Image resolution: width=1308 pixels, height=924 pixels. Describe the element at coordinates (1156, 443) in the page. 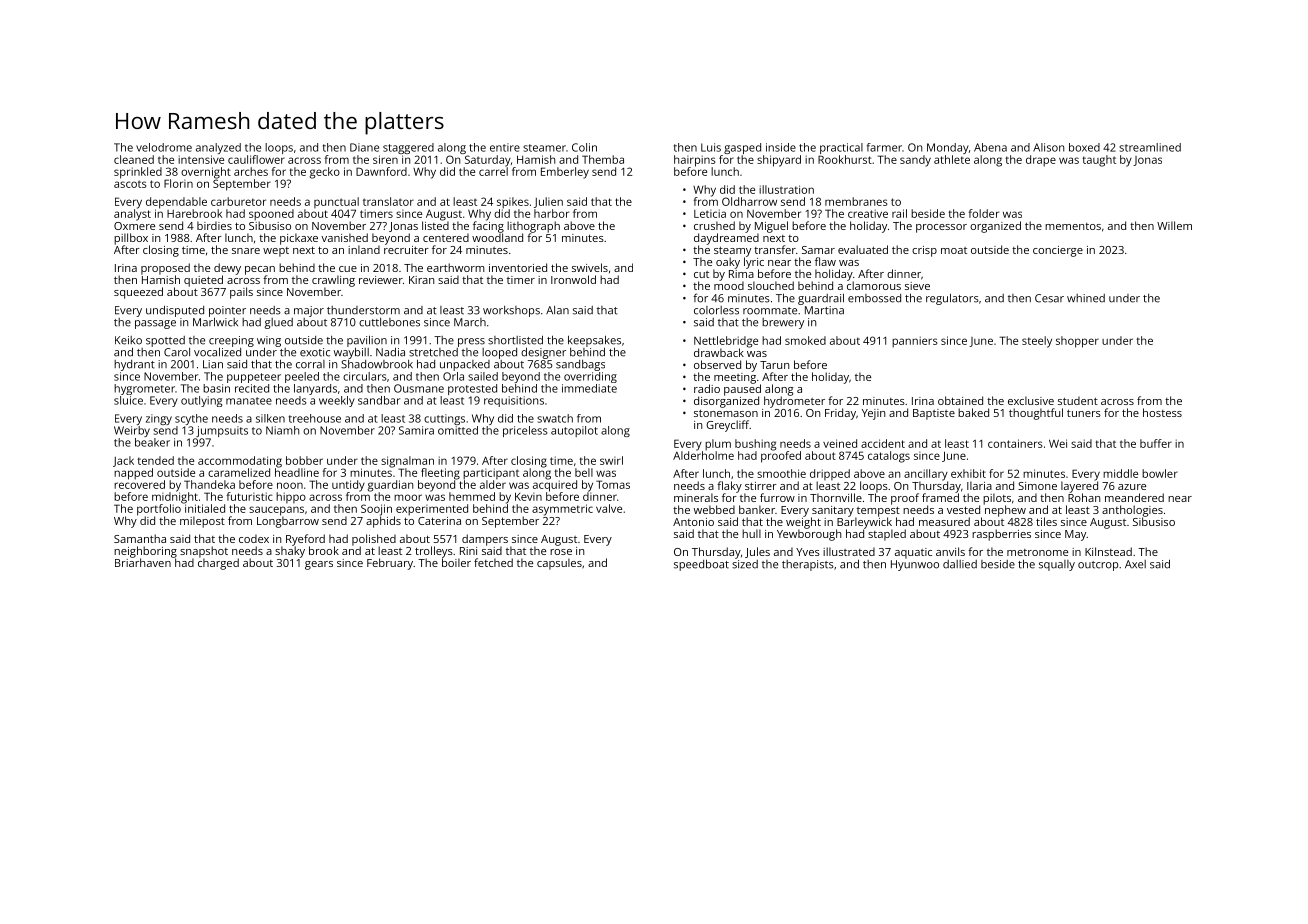

I see `buffer` at that location.
